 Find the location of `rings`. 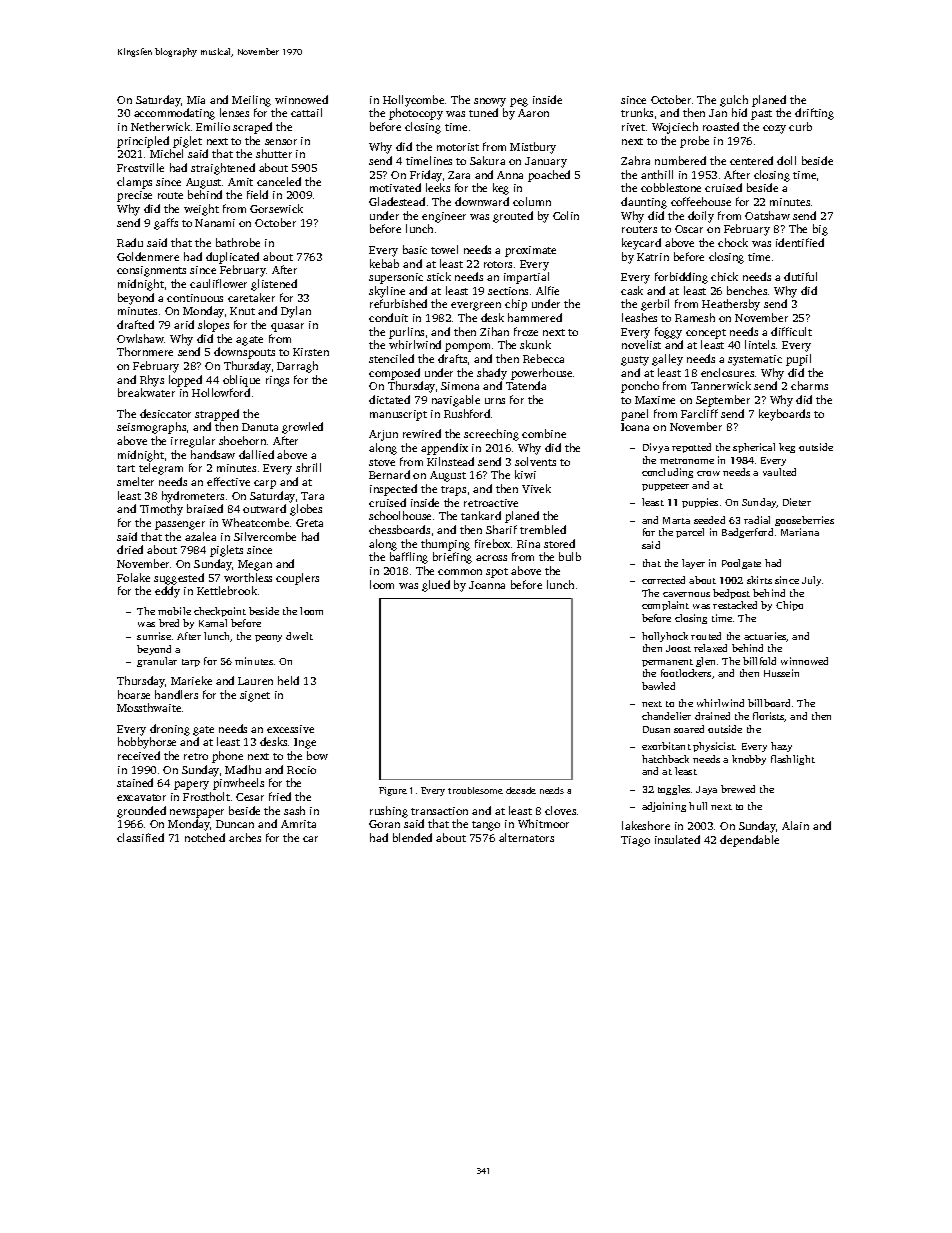

rings is located at coordinates (277, 381).
